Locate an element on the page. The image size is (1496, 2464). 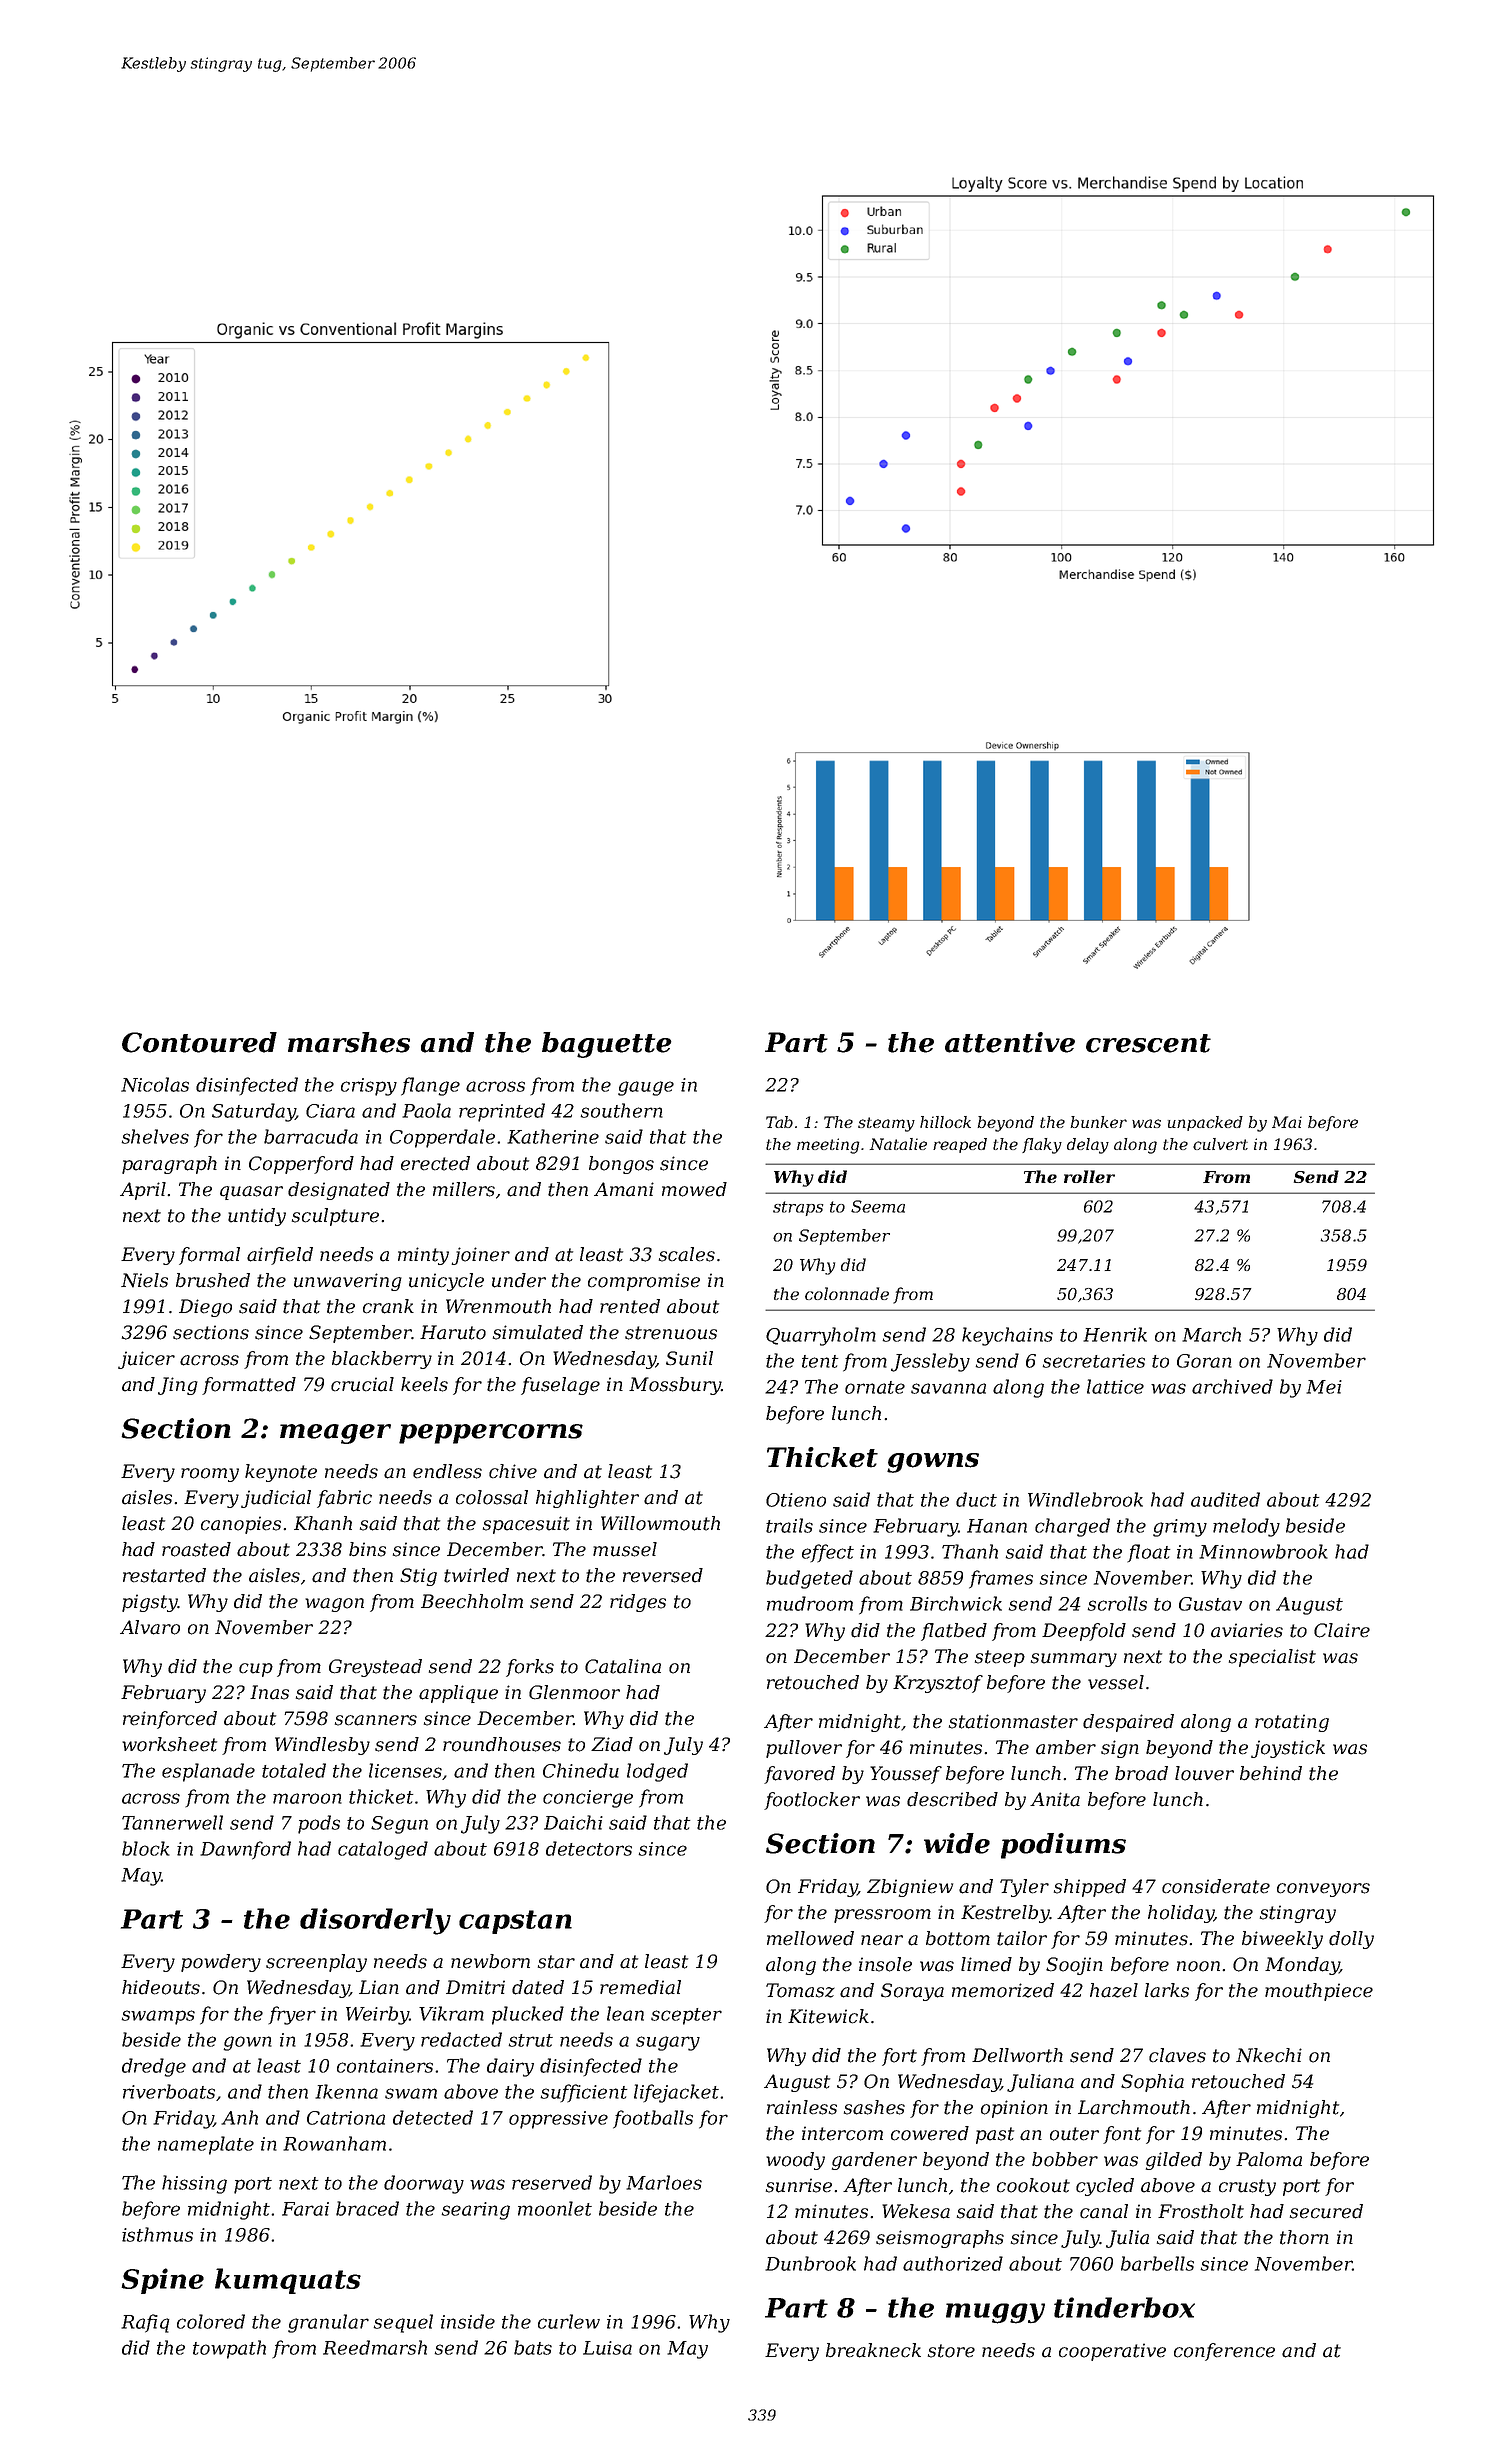
Marloes is located at coordinates (664, 2182).
